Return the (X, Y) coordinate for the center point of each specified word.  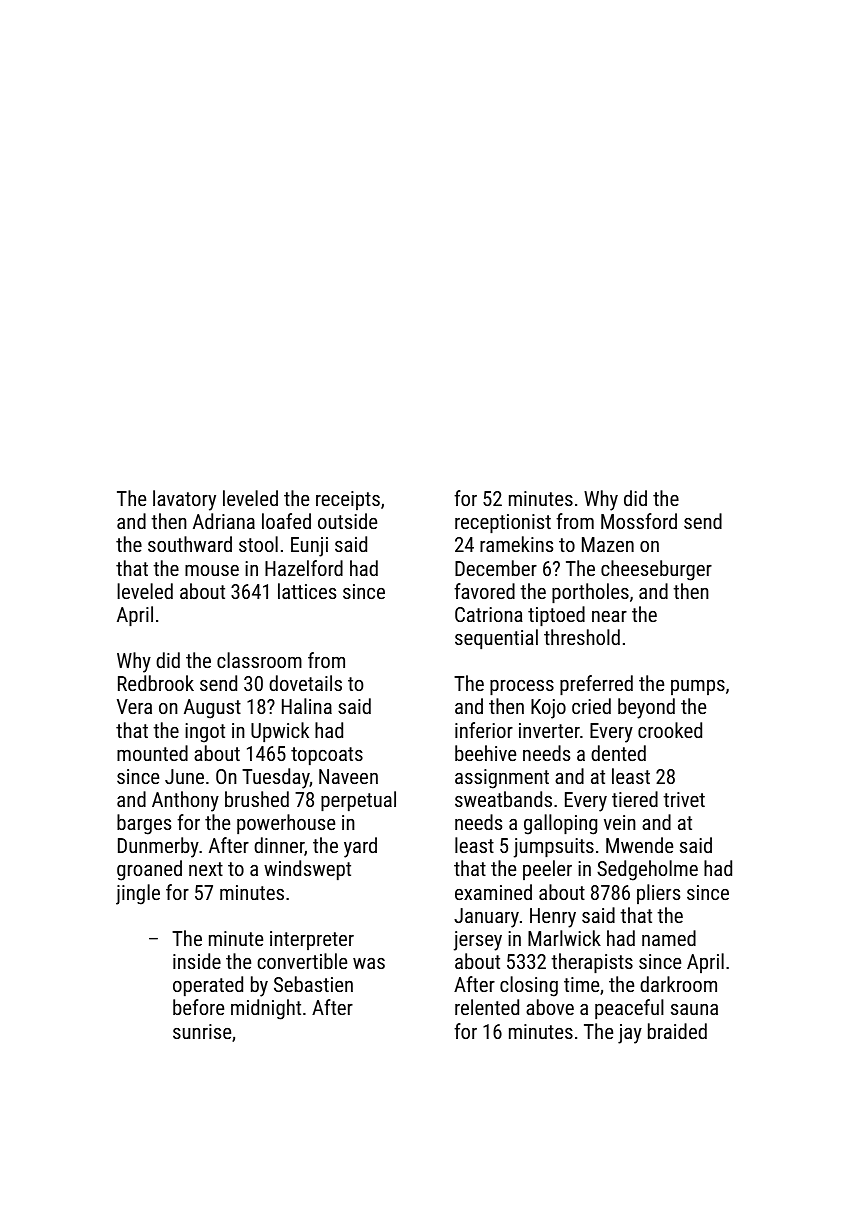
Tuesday (276, 778)
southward (190, 544)
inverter (549, 730)
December (496, 568)
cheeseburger (656, 570)
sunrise (202, 1031)
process (522, 687)
